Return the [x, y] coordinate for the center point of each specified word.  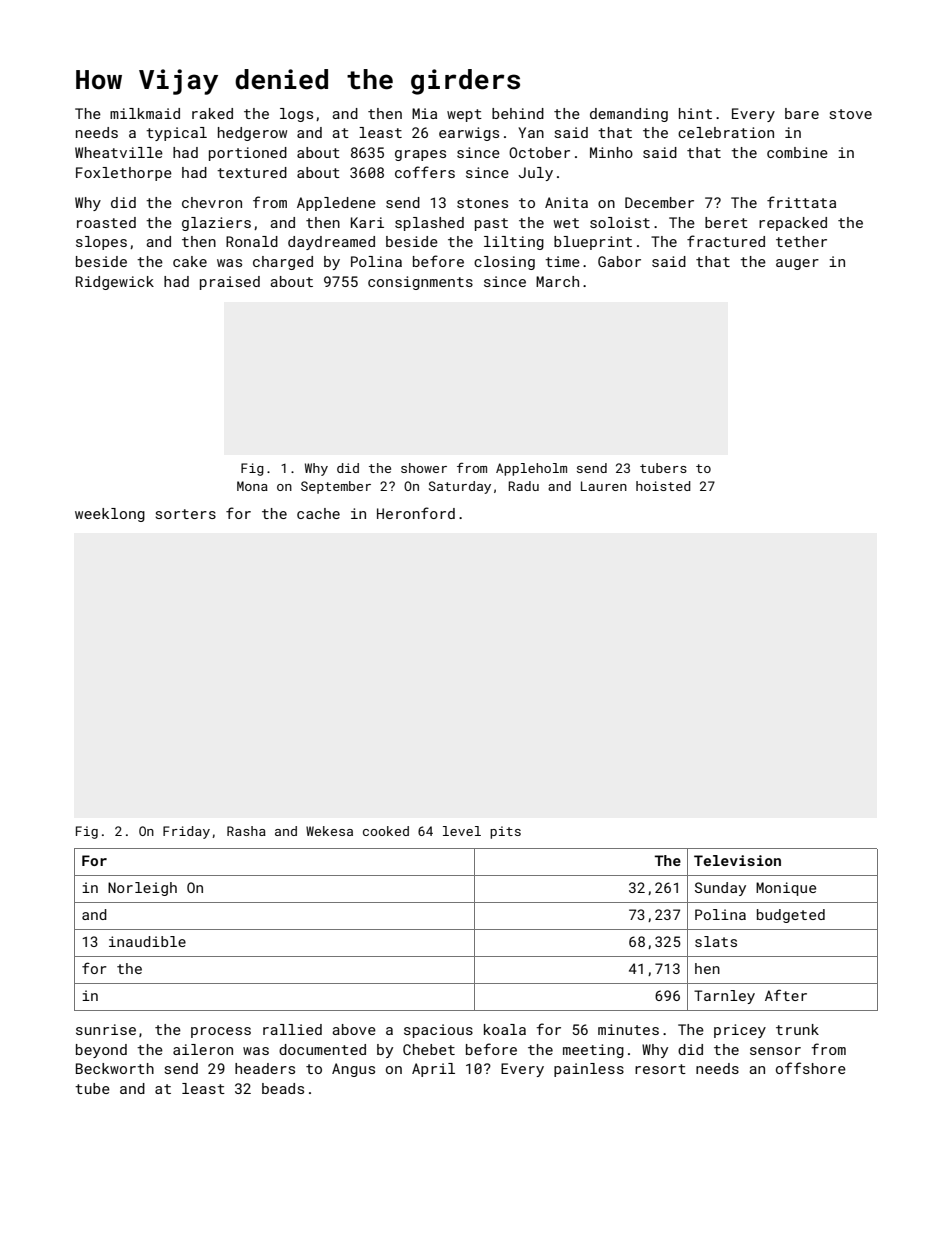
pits [505, 832]
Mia [424, 113]
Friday [186, 832]
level [462, 831]
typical [176, 134]
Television [737, 860]
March [557, 281]
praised [230, 283]
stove [850, 114]
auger [797, 264]
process [221, 1032]
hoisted [663, 486]
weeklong [110, 515]
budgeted [791, 916]
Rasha [246, 831]
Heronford [416, 513]
